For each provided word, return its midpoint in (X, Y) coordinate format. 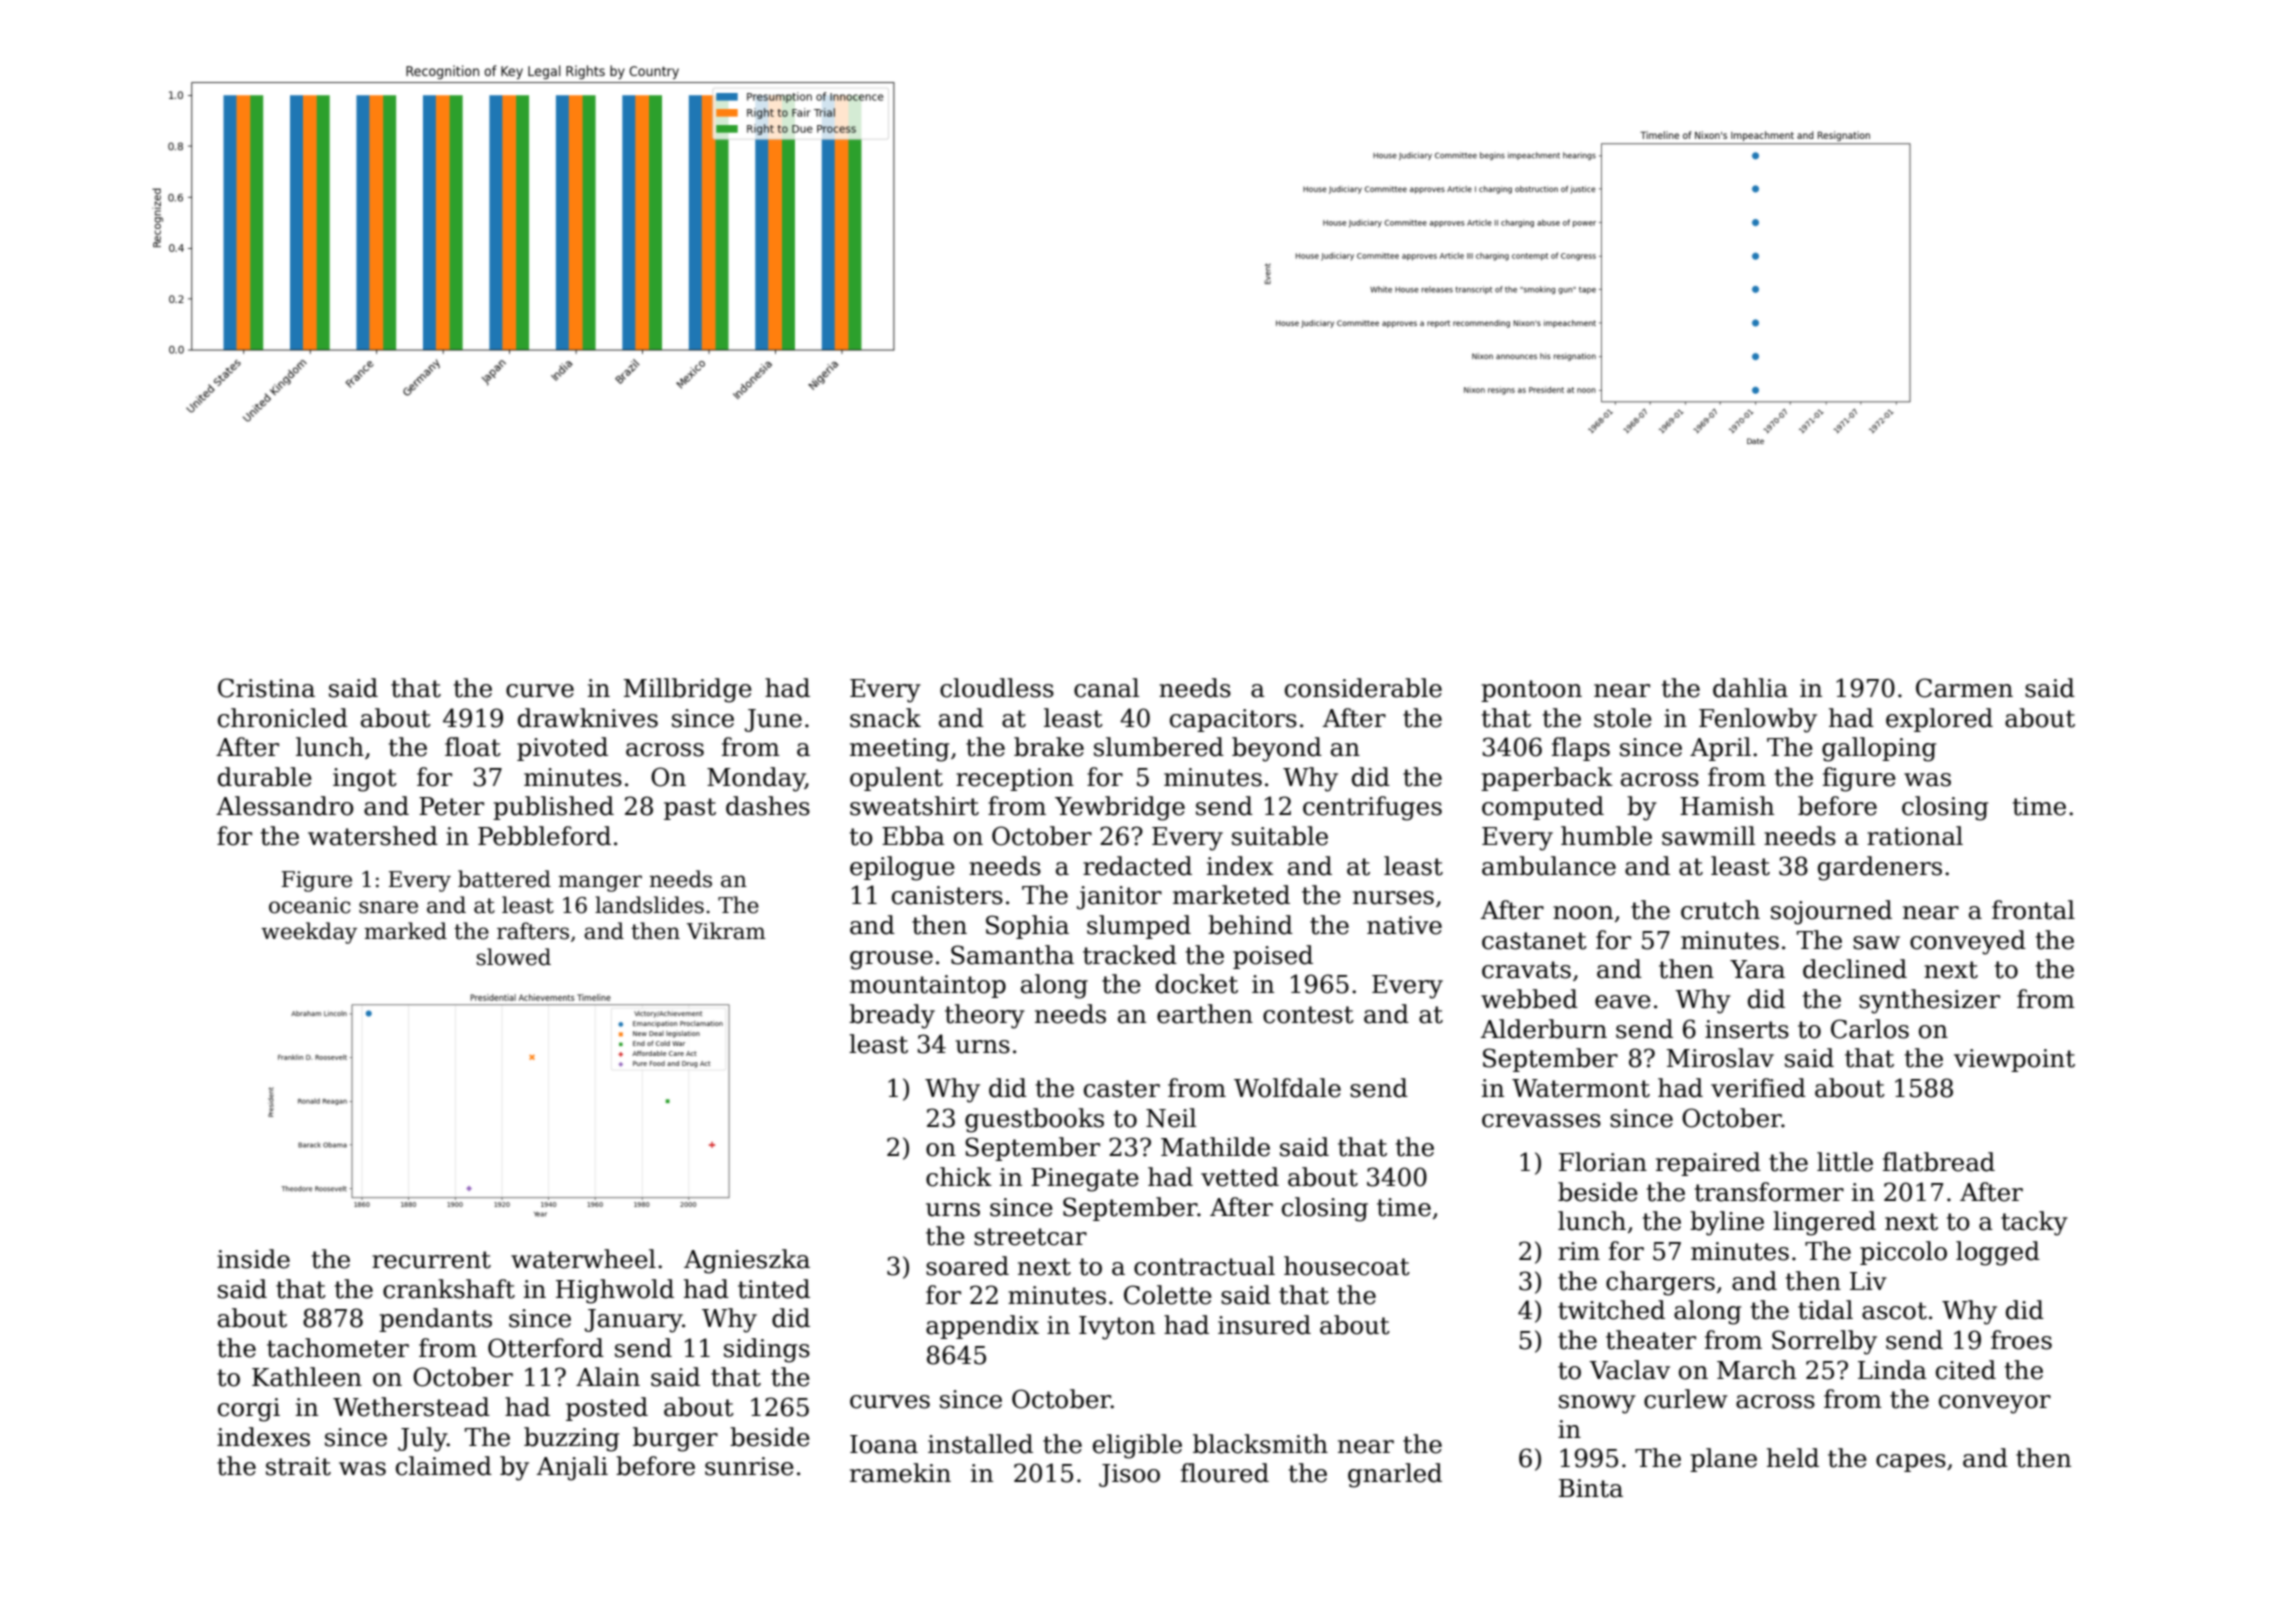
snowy (1597, 1404)
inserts (1747, 1029)
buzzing (571, 1439)
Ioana (884, 1444)
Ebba (913, 836)
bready (892, 1016)
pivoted (562, 749)
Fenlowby (1758, 720)
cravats (1526, 970)
